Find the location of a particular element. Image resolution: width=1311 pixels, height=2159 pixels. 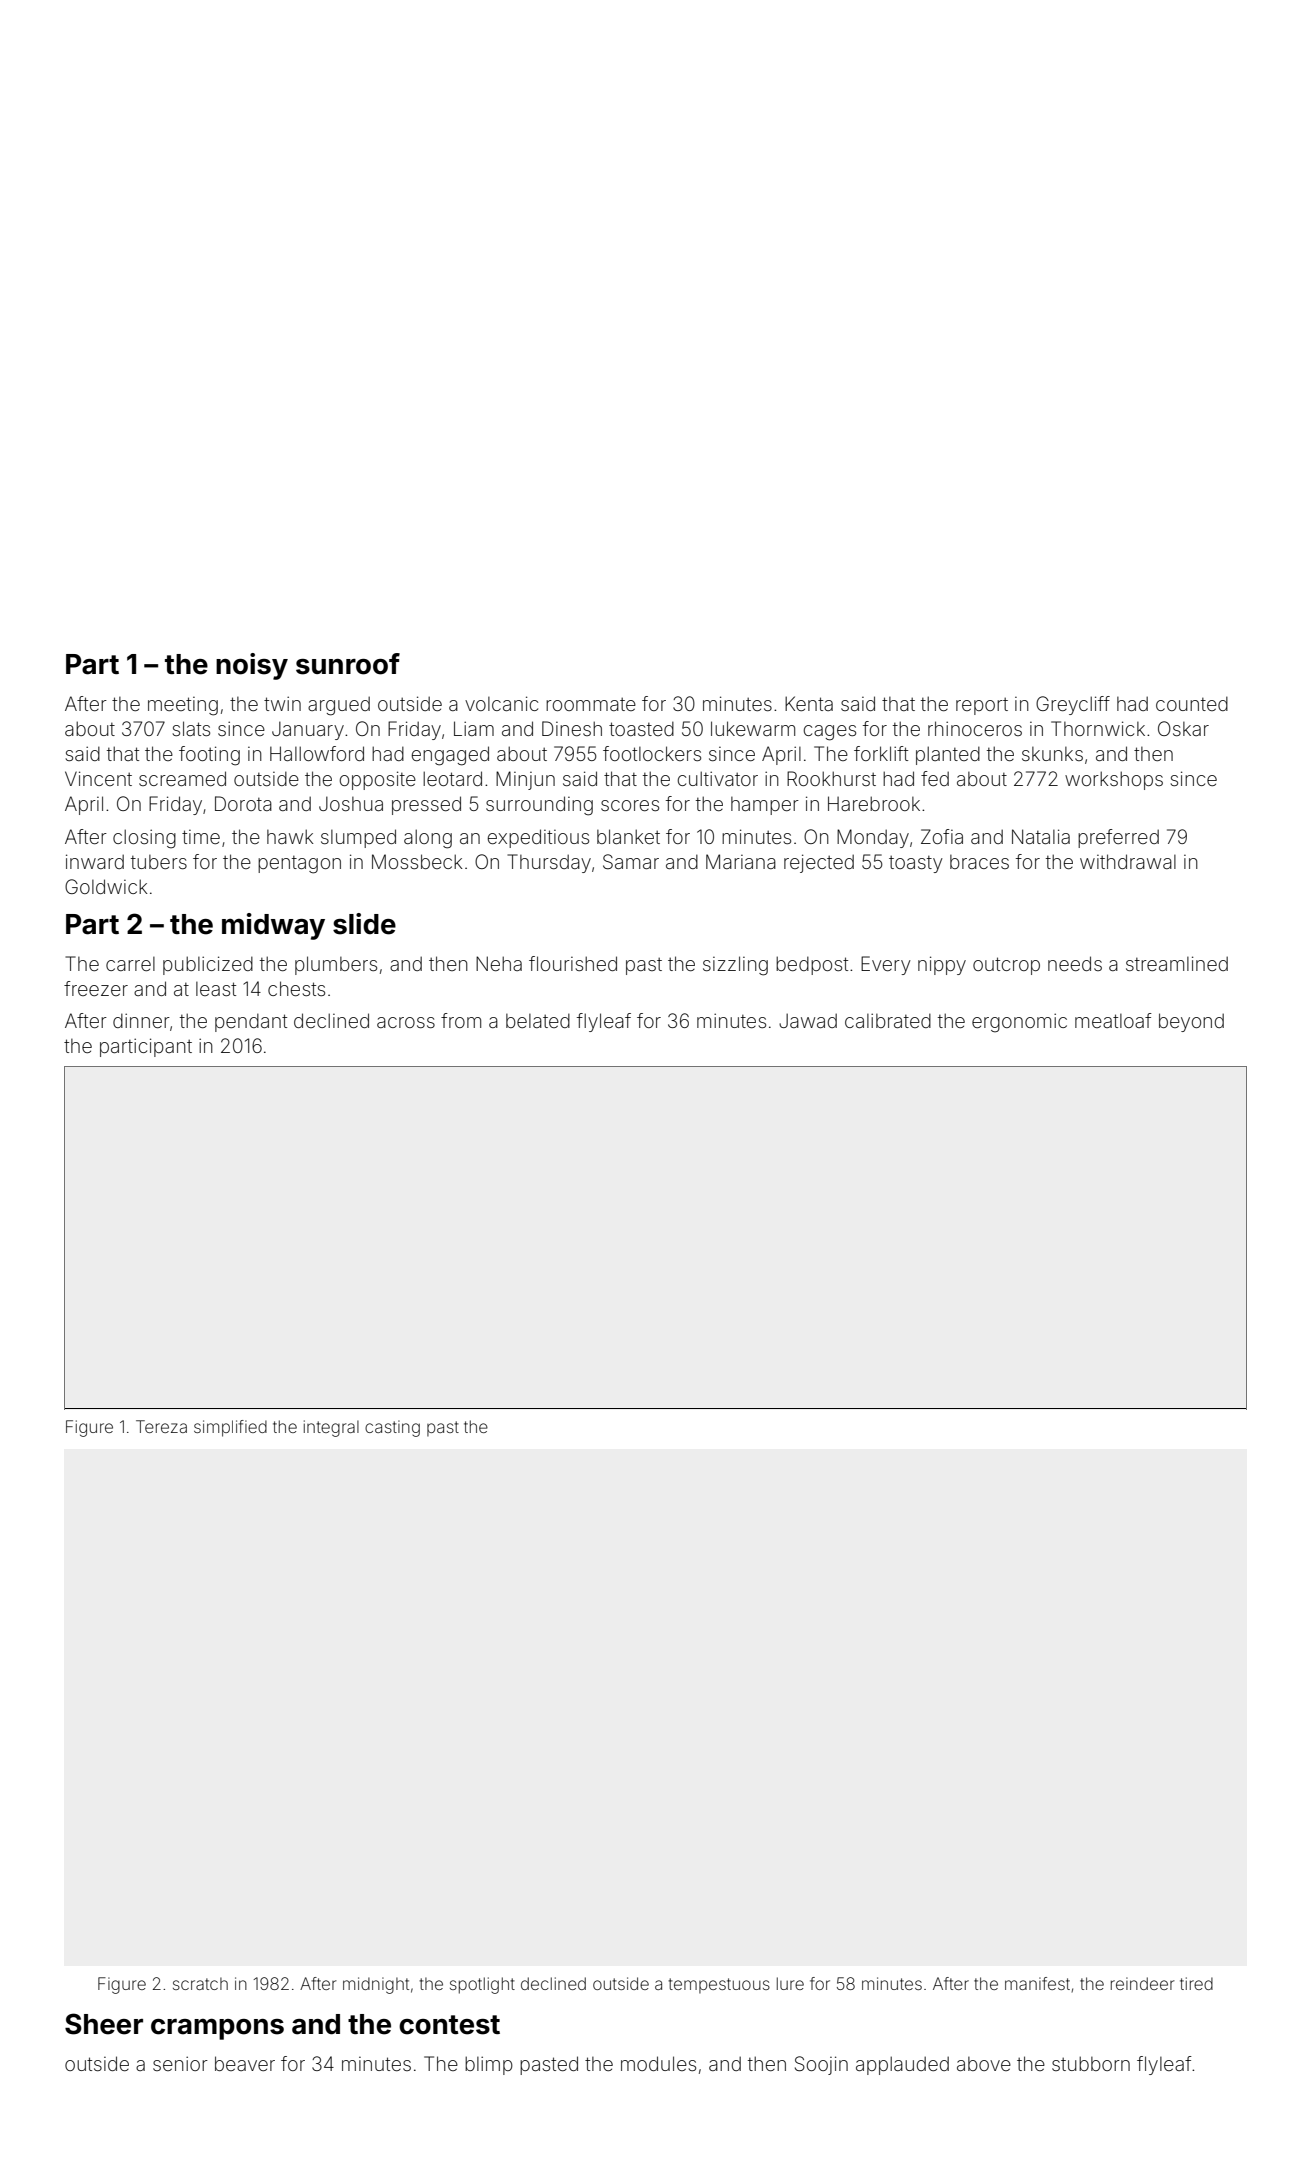

Kenta is located at coordinates (809, 703).
